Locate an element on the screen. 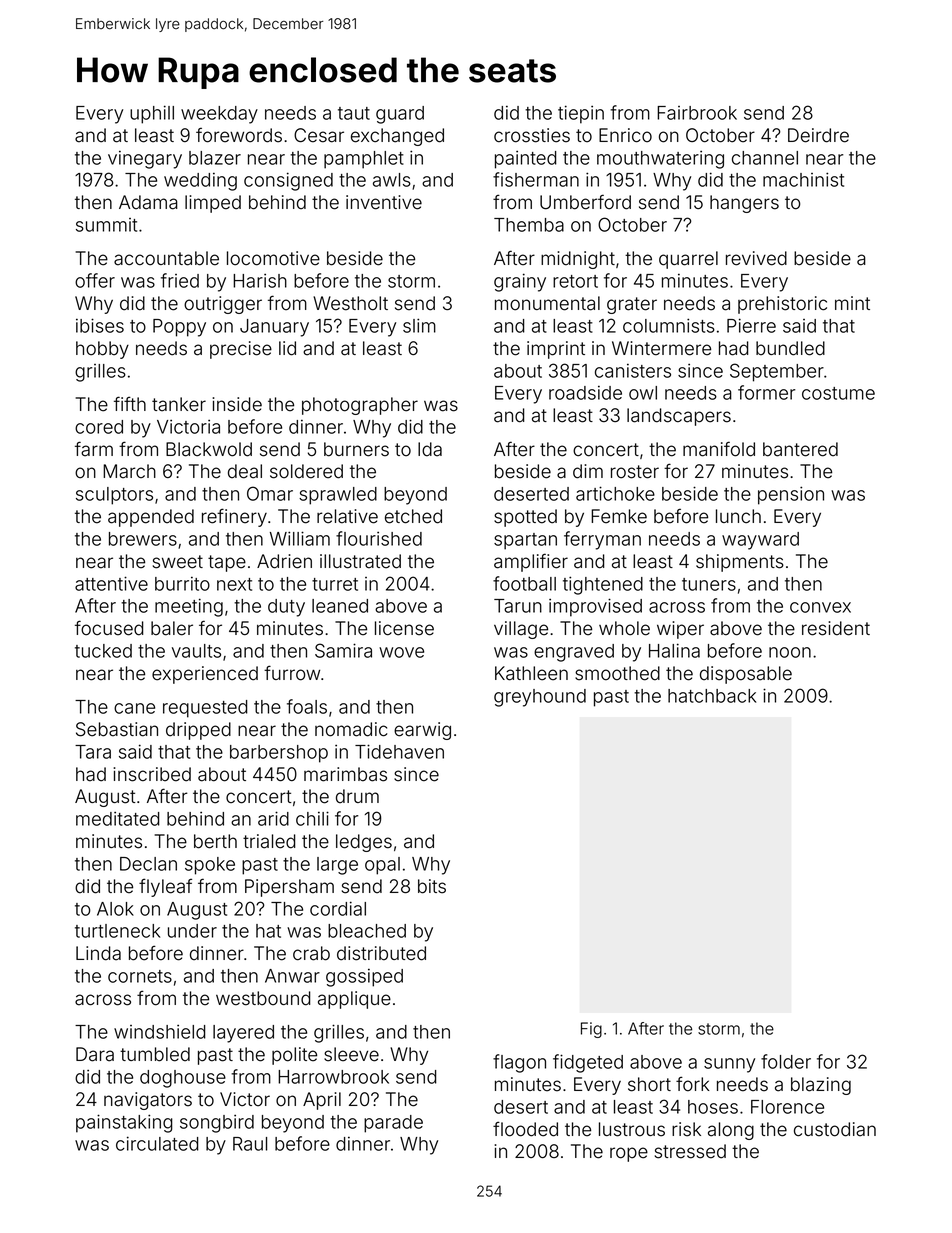  noon is located at coordinates (790, 652).
